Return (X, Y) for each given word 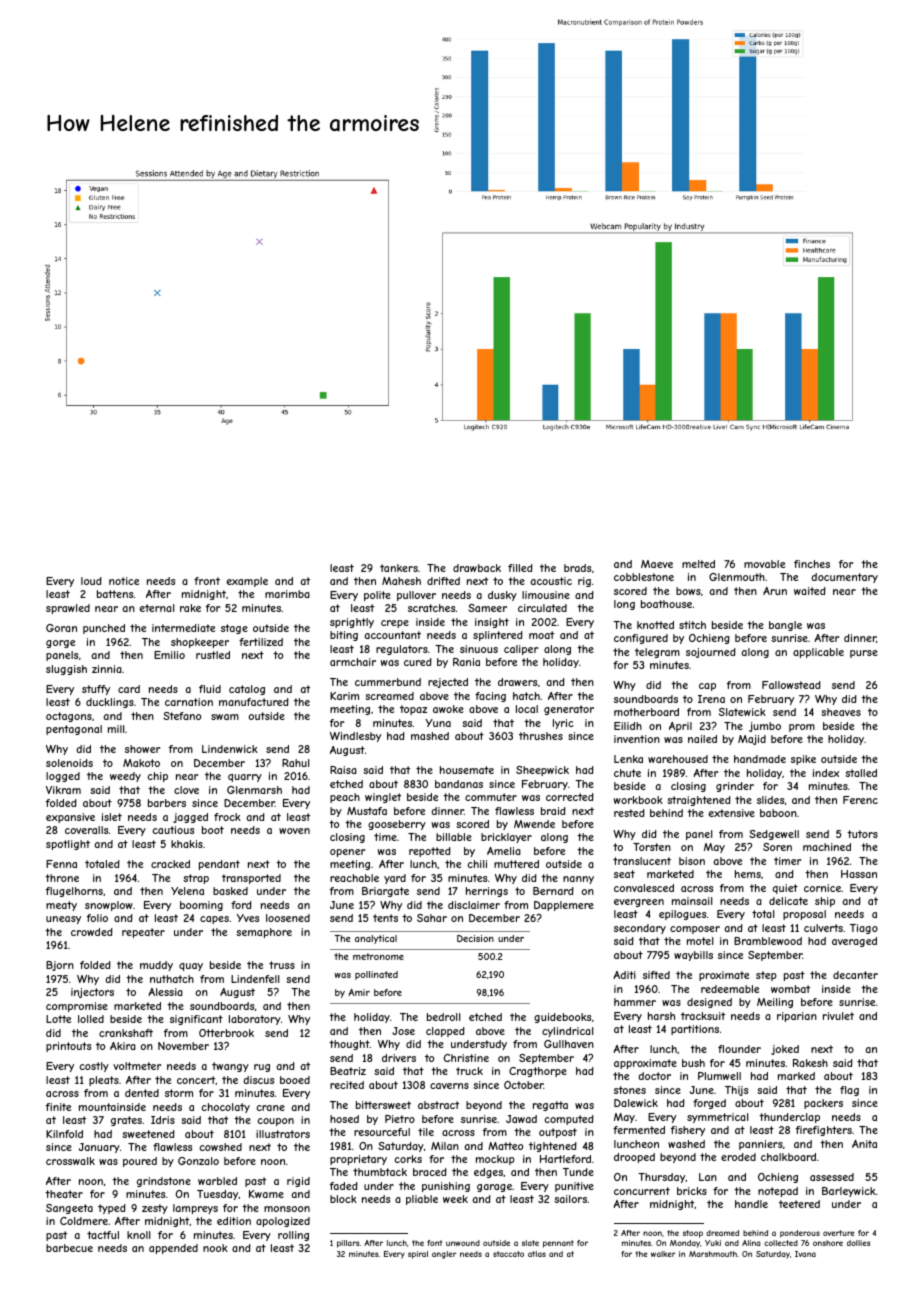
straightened (699, 801)
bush (693, 1063)
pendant (219, 865)
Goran (61, 628)
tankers (399, 568)
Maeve (657, 564)
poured (140, 1162)
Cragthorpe (538, 1072)
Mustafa (367, 811)
